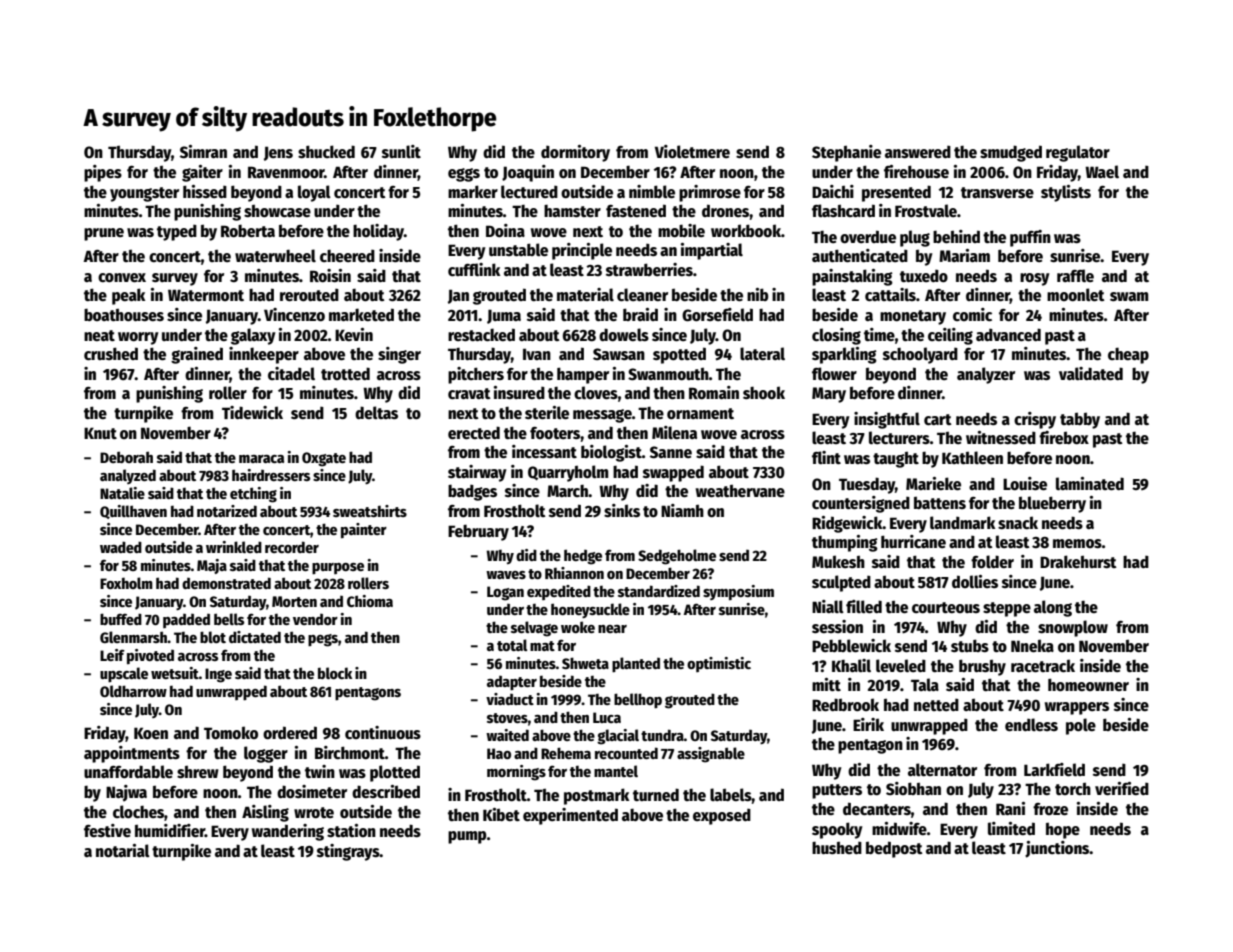  What do you see at coordinates (1011, 153) in the screenshot?
I see `smudged` at bounding box center [1011, 153].
